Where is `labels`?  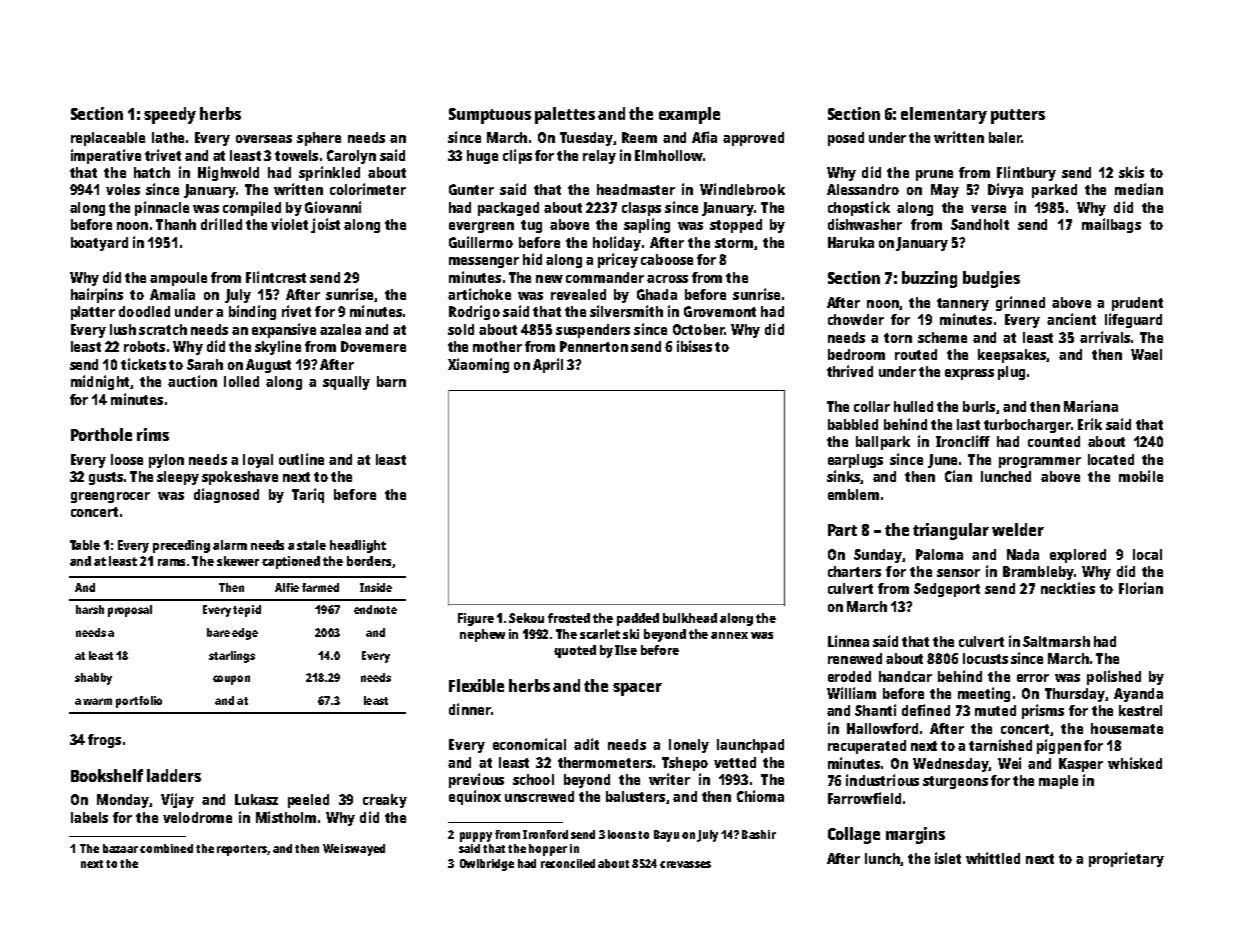 labels is located at coordinates (89, 817).
